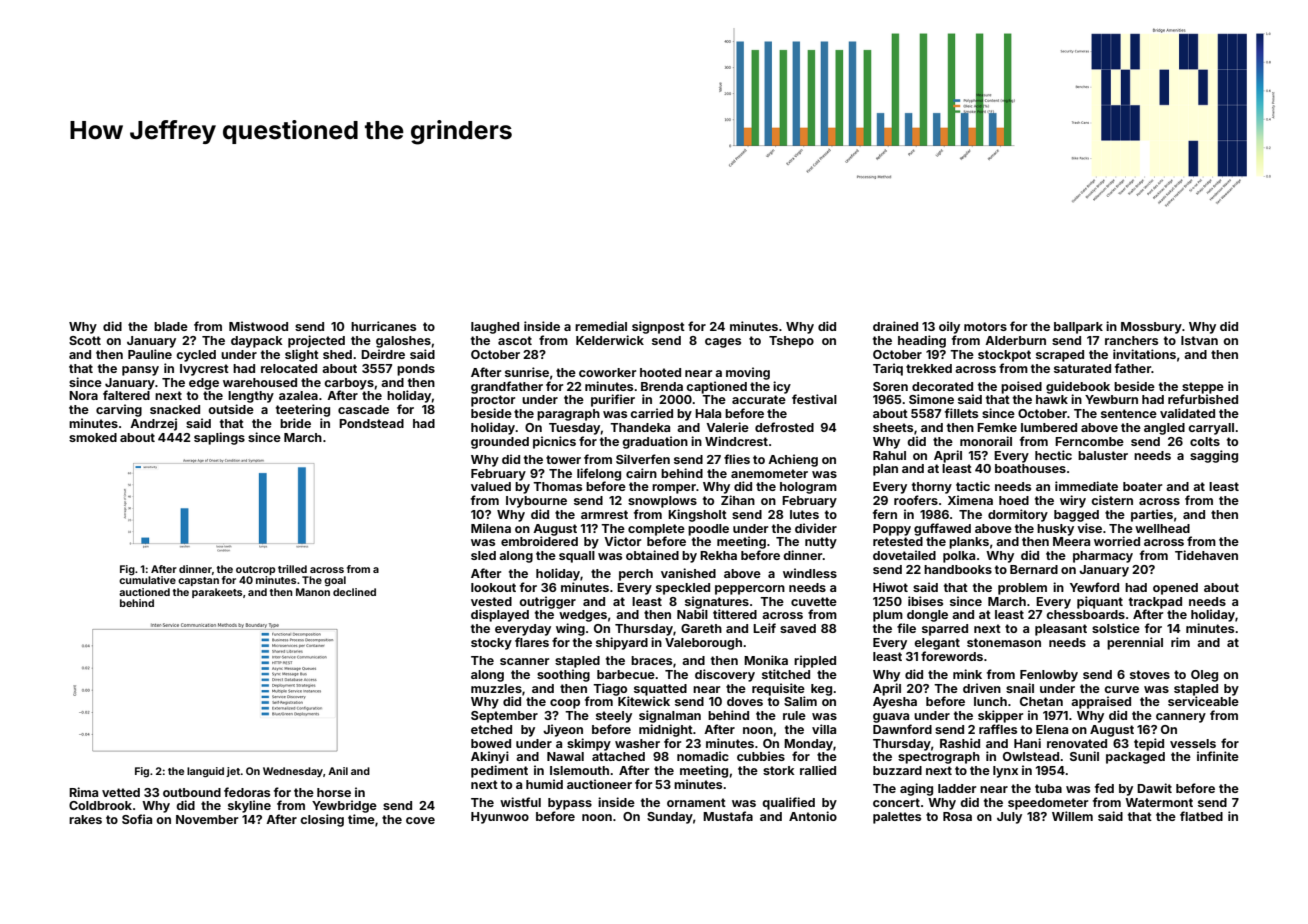 The image size is (1308, 924). What do you see at coordinates (500, 615) in the page?
I see `displayed` at bounding box center [500, 615].
